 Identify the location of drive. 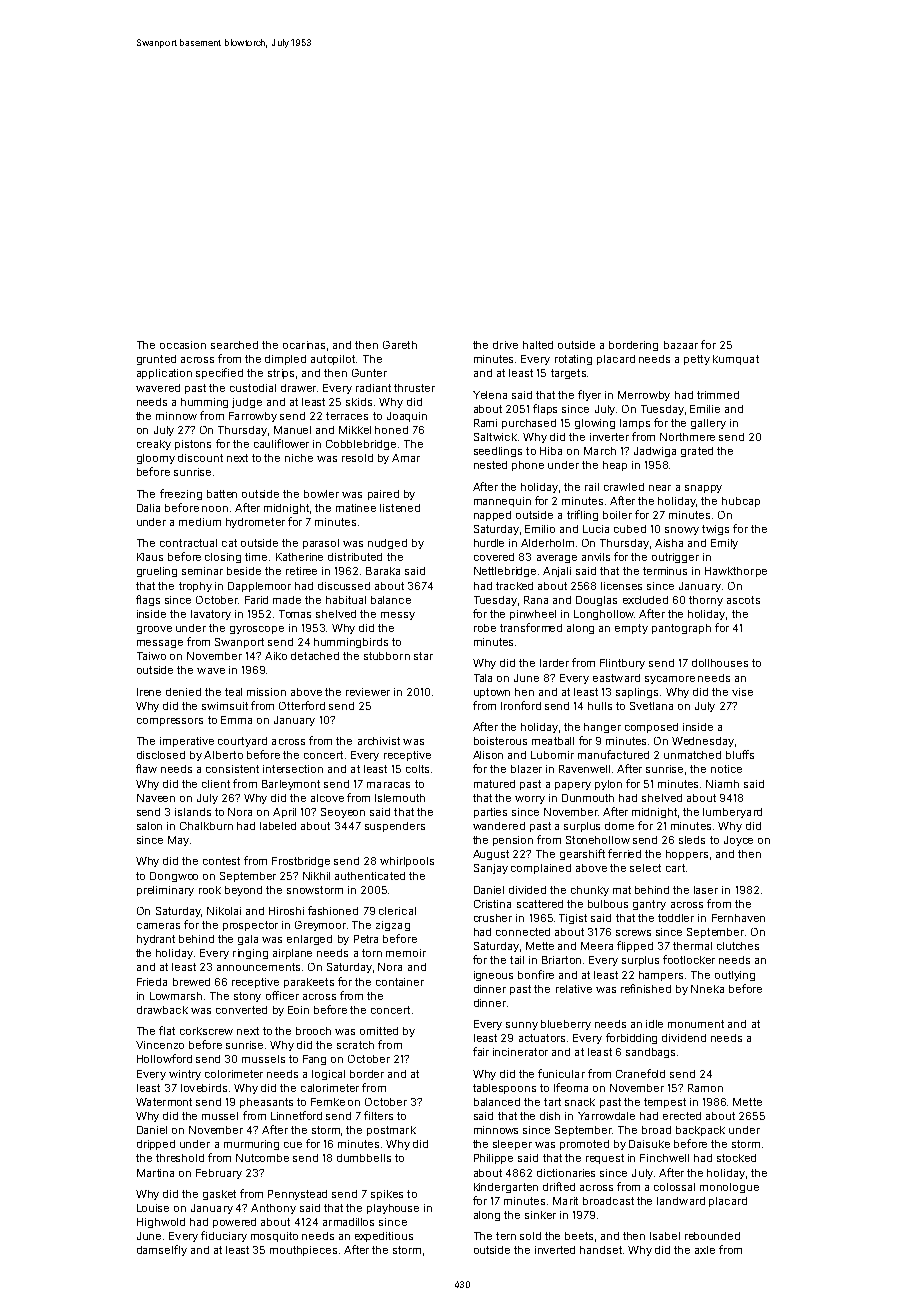
(505, 345).
